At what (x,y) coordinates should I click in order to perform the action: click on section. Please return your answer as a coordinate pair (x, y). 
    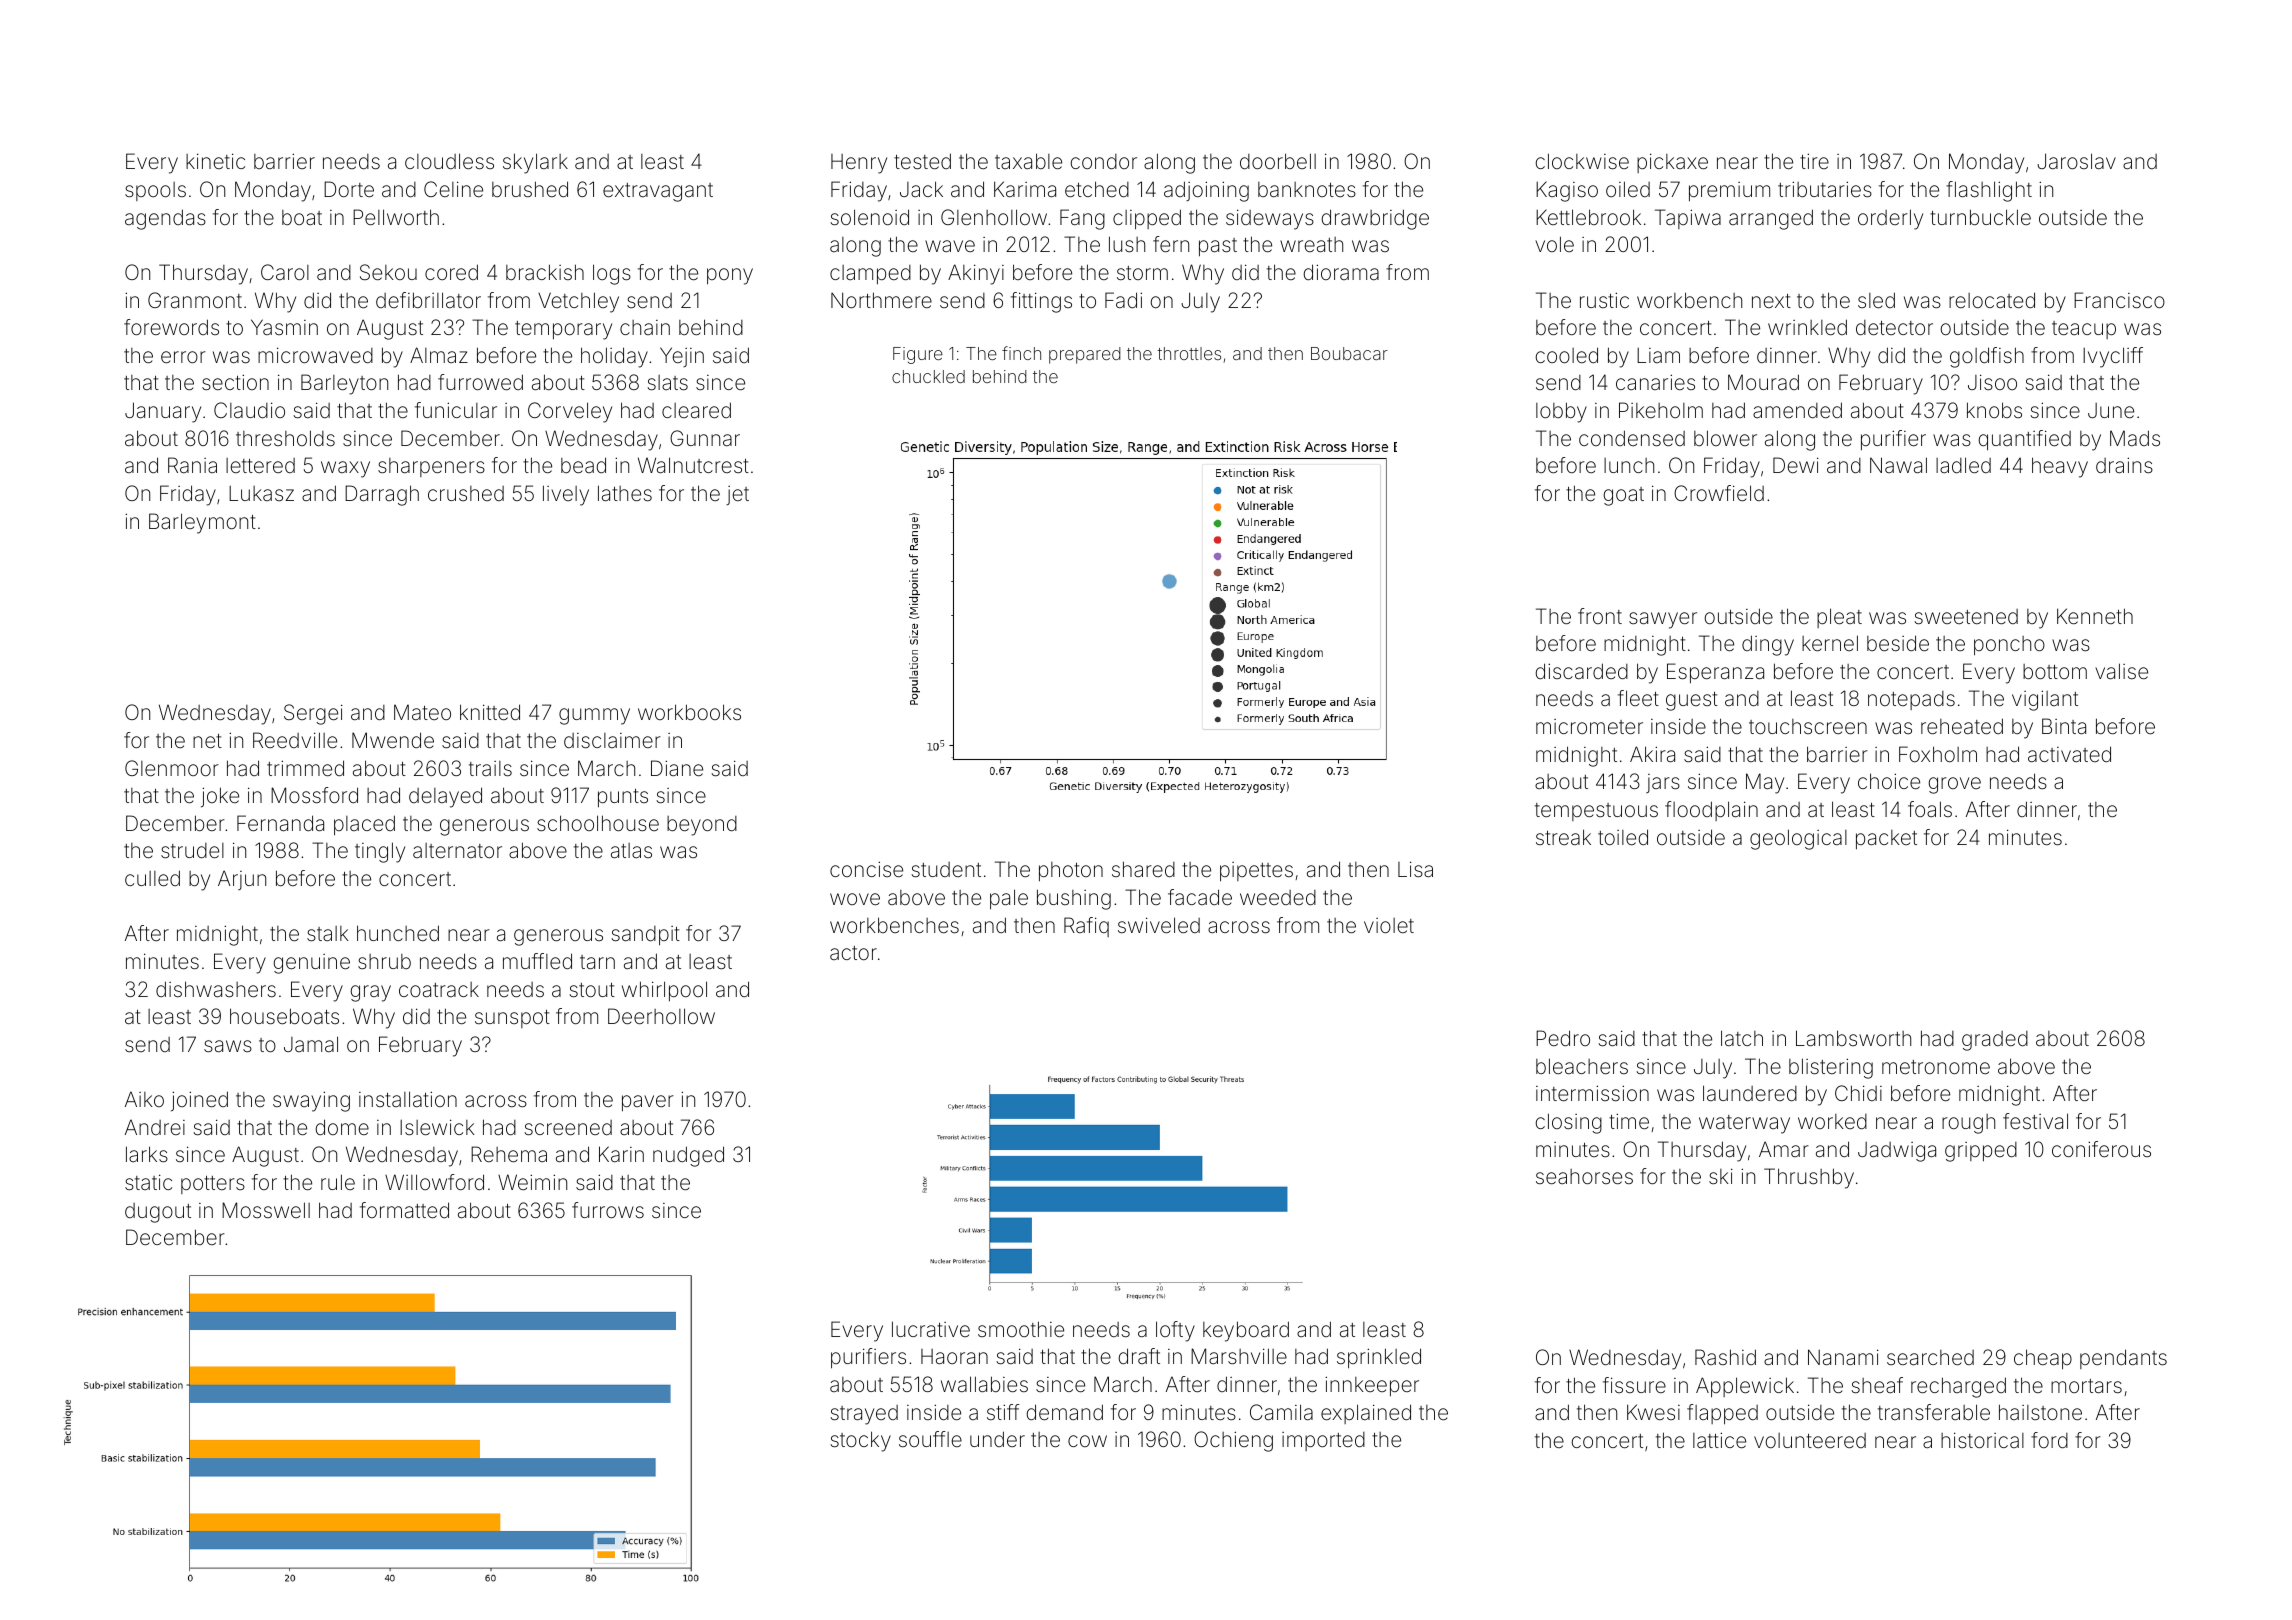
    Looking at the image, I should click on (235, 382).
